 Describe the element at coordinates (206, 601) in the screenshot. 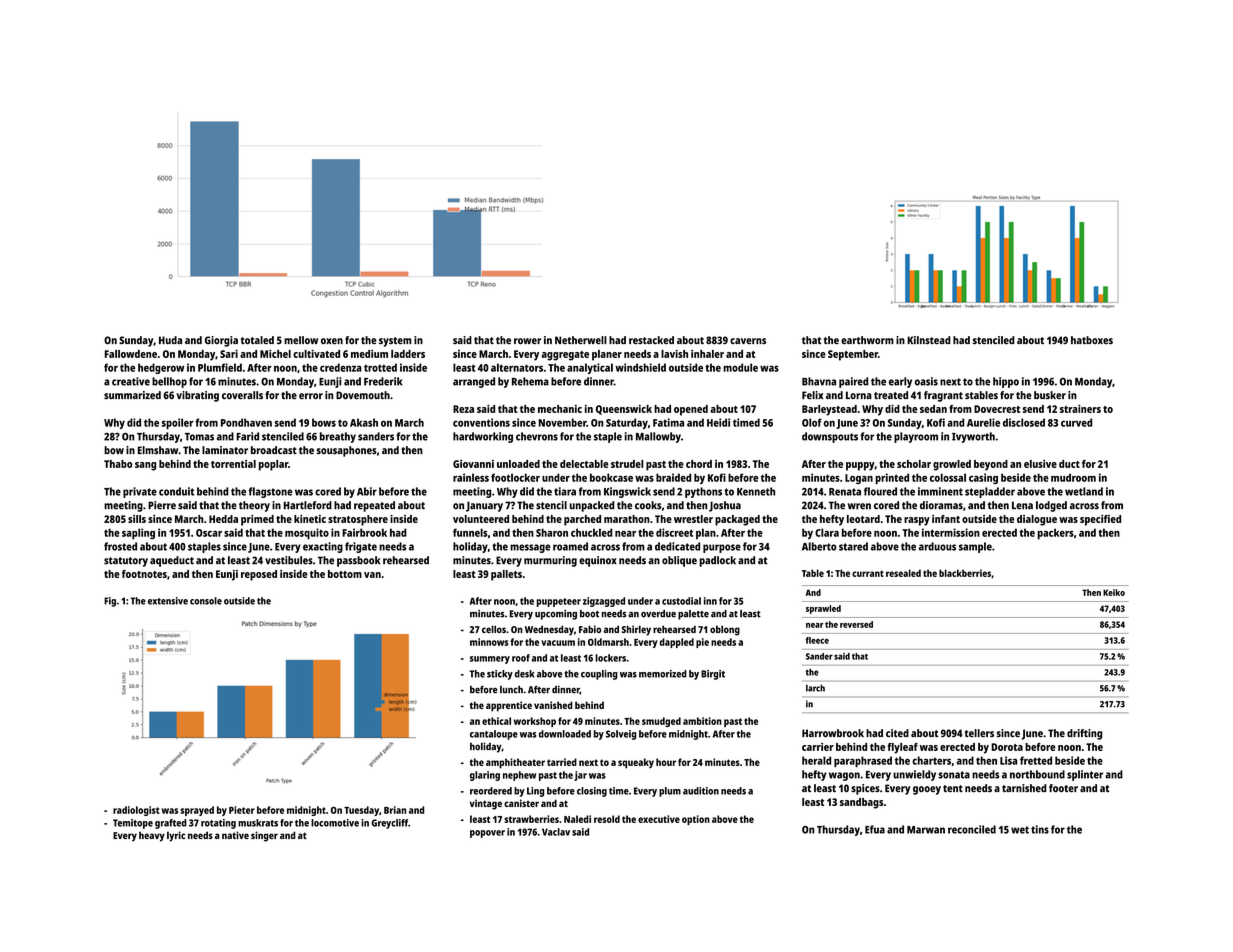

I see `console` at that location.
